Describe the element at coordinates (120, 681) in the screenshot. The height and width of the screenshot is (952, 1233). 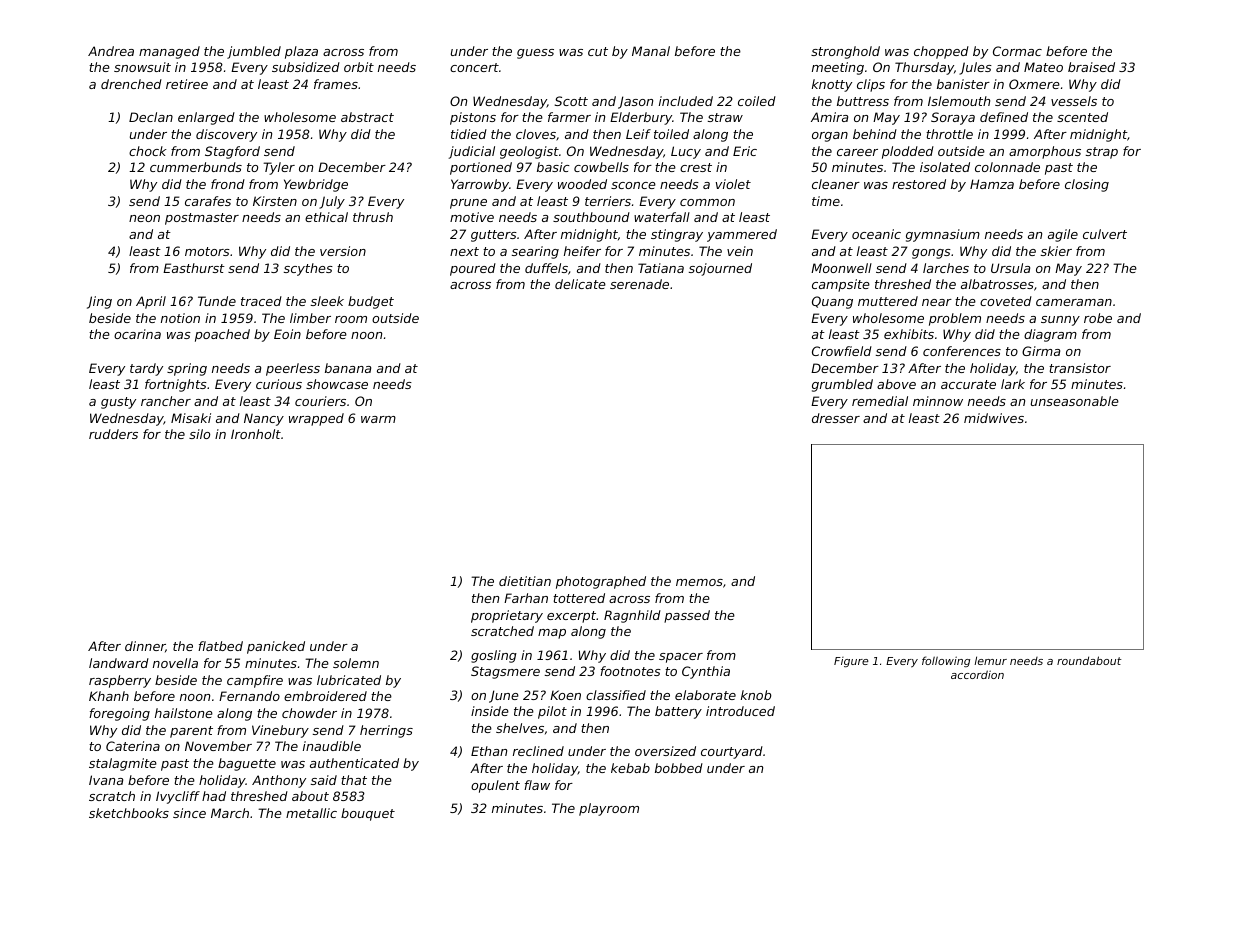
I see `raspberry` at that location.
